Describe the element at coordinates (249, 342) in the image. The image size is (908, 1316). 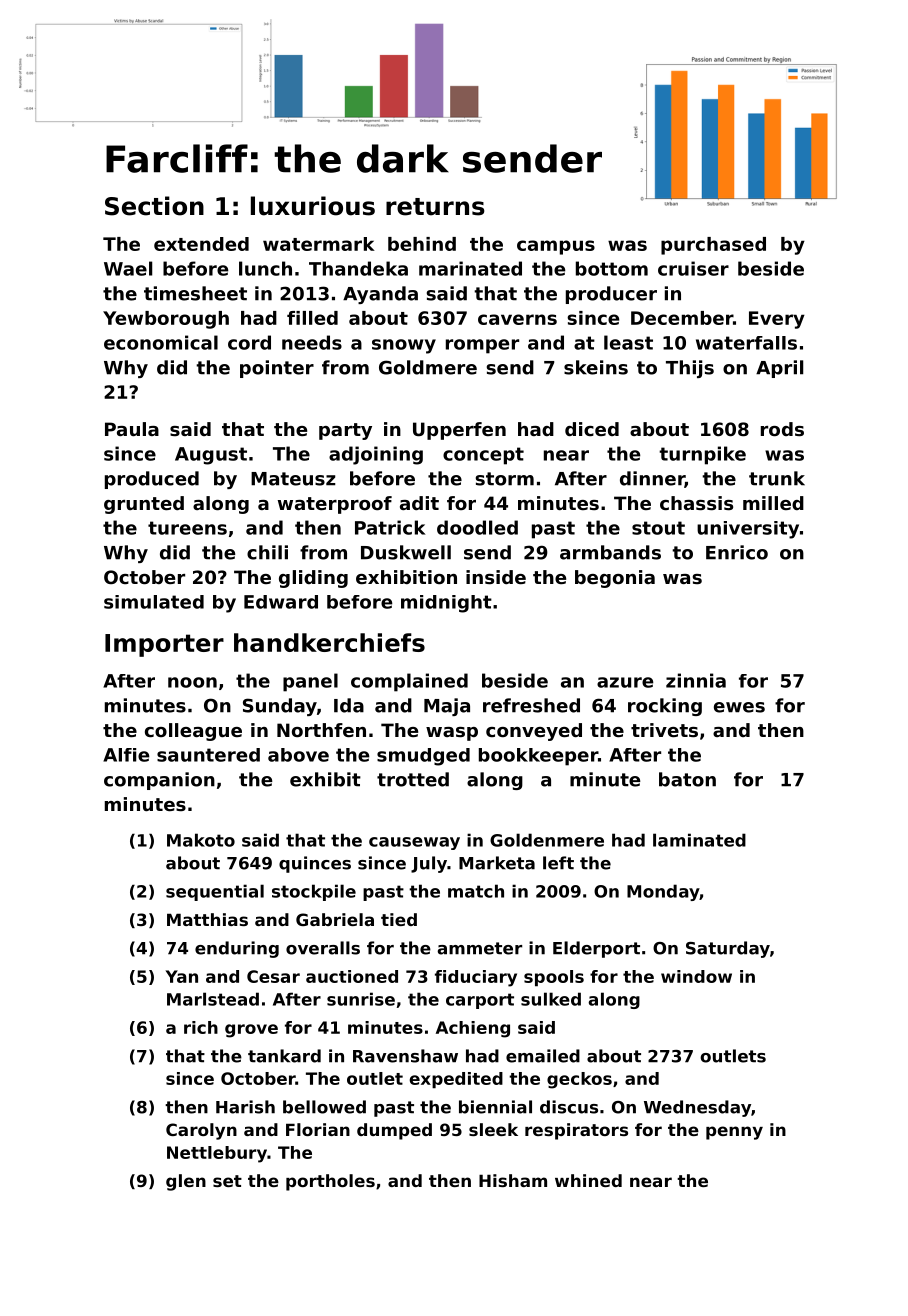
I see `cord` at that location.
